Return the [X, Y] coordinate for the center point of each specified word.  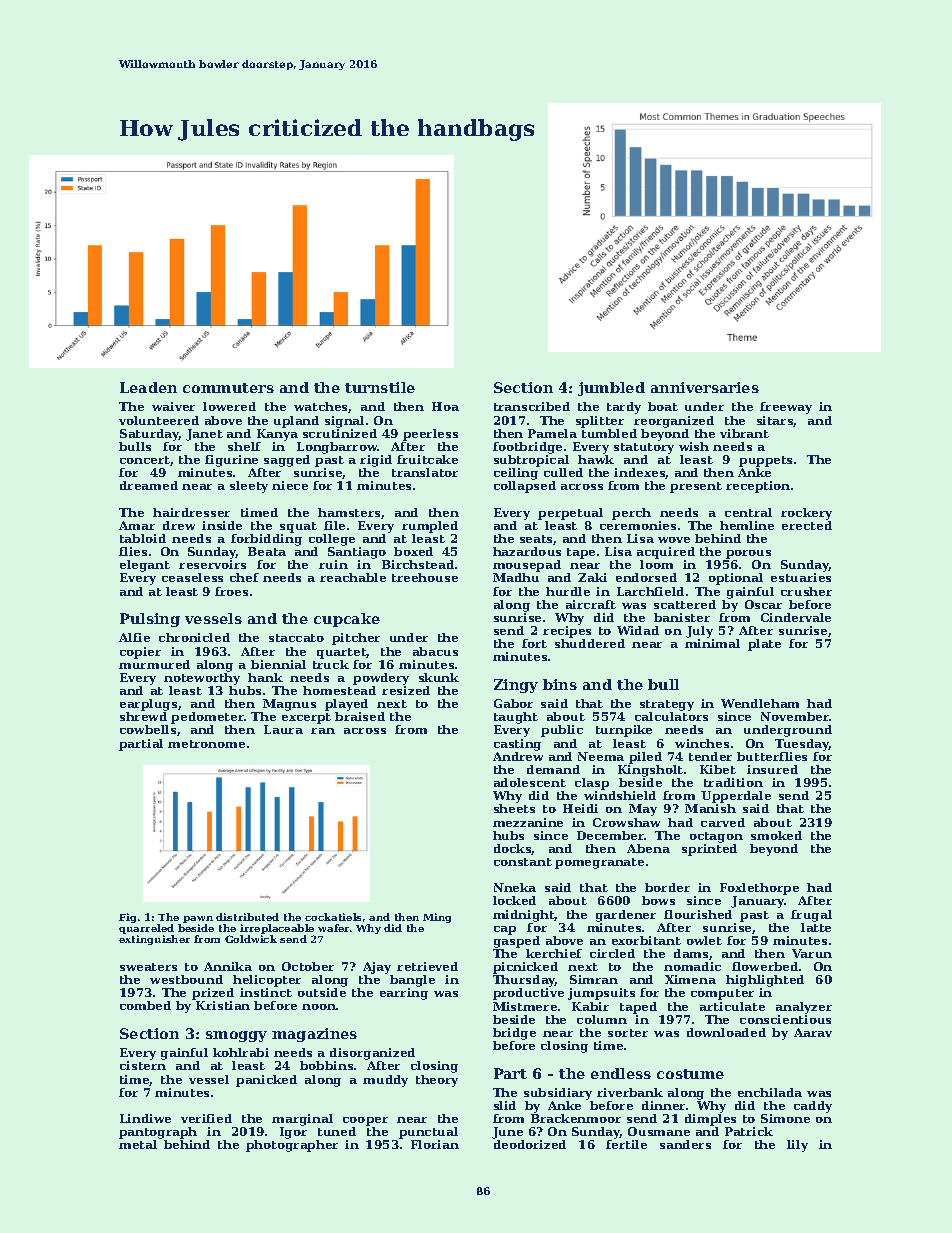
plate [764, 645]
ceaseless [192, 577]
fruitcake [427, 459]
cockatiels [333, 917]
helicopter [267, 981]
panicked [266, 1081]
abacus [435, 651]
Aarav [813, 1032]
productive [528, 994]
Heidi [580, 808]
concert [145, 460]
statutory [644, 448]
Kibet [718, 769]
